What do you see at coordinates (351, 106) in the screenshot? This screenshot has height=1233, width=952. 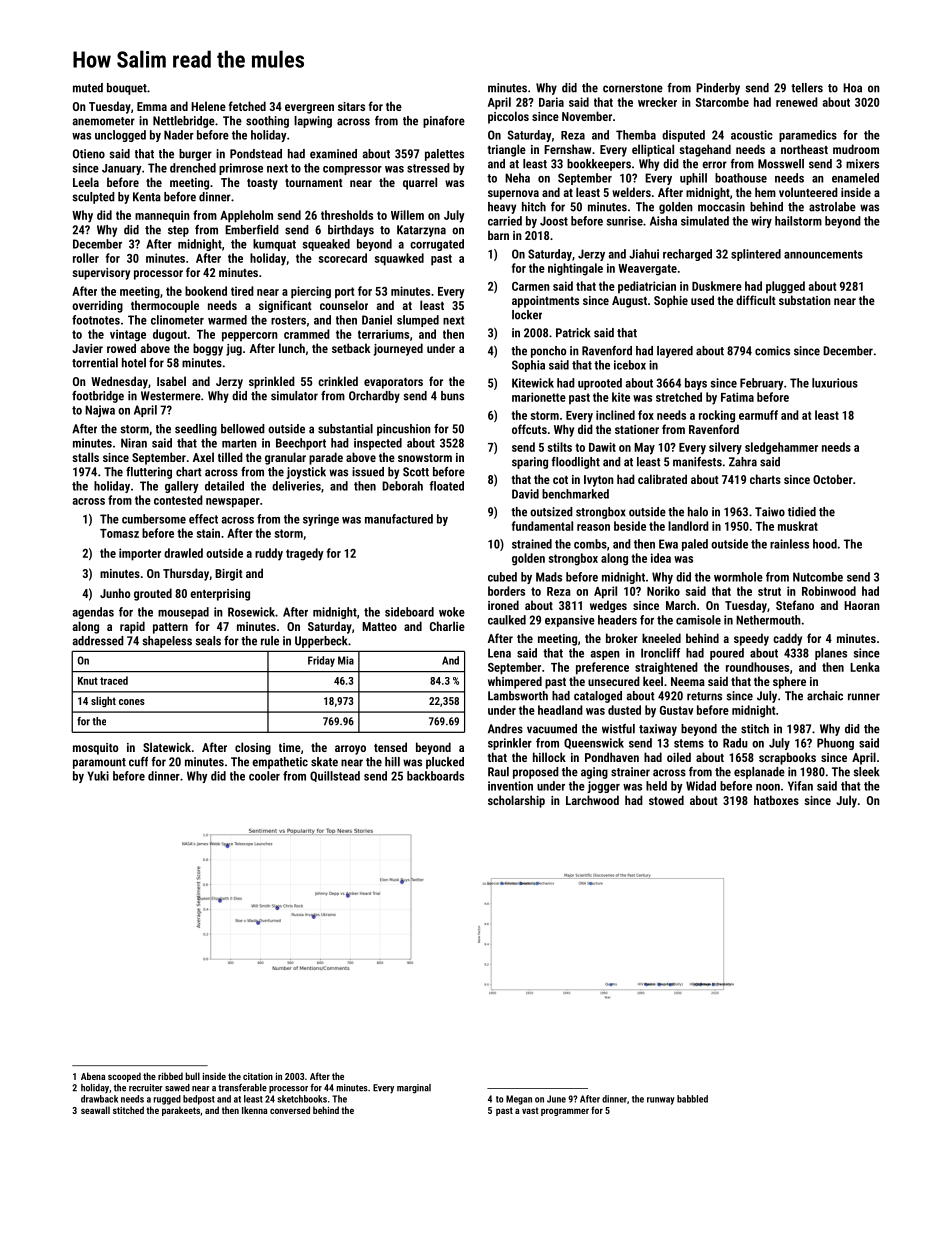 I see `sitars` at bounding box center [351, 106].
